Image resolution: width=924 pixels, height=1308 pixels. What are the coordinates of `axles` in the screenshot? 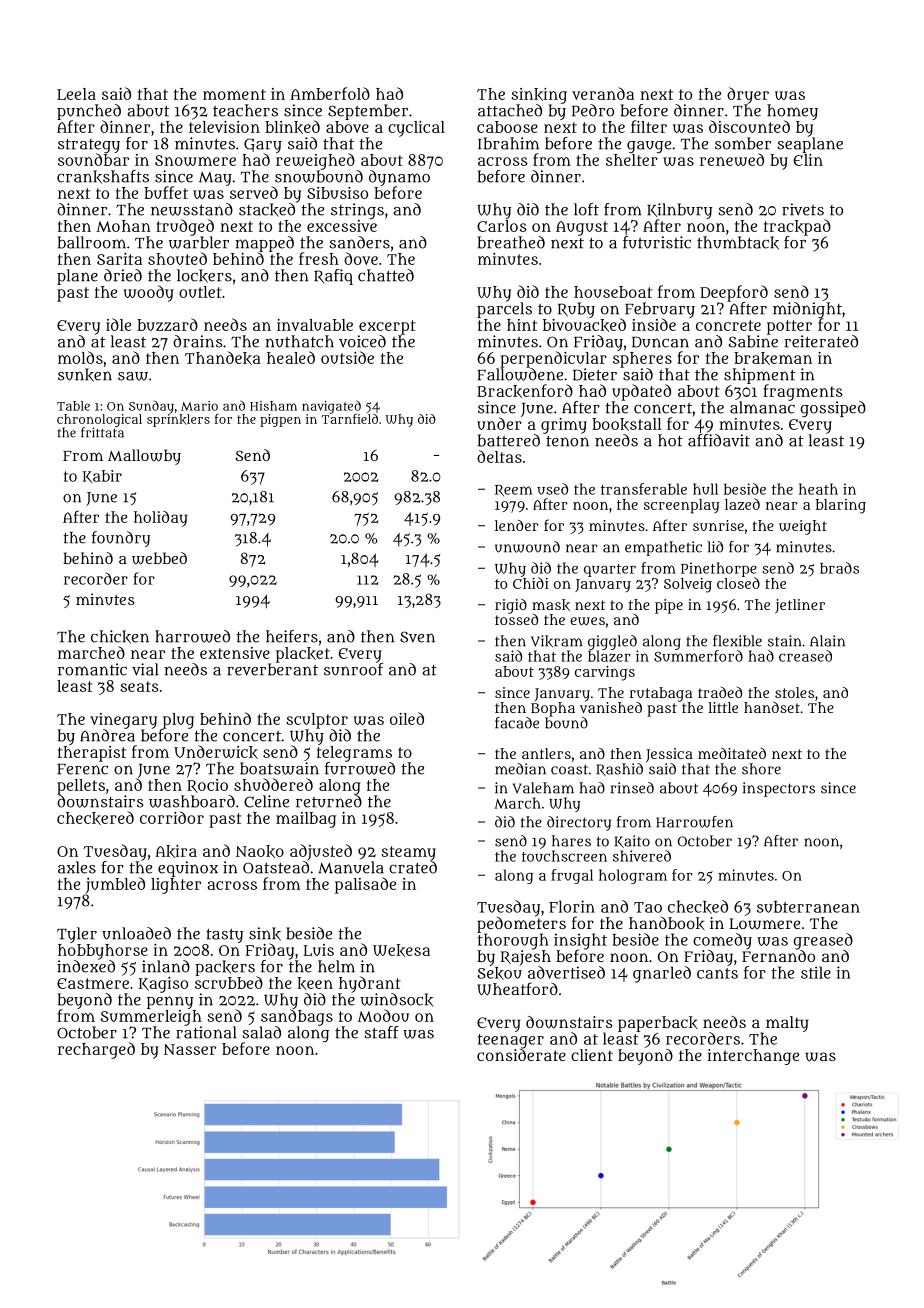 It's located at (77, 867).
